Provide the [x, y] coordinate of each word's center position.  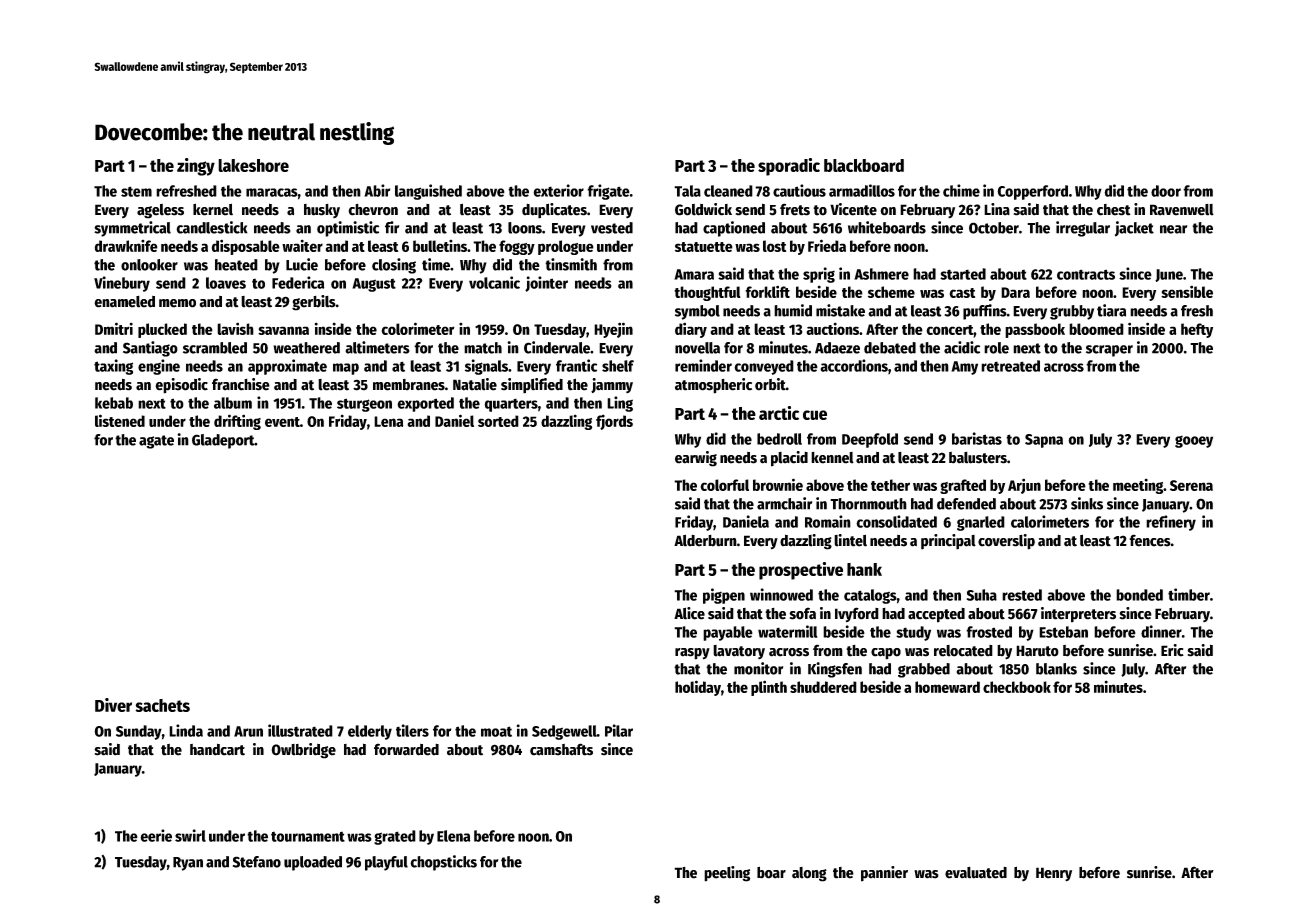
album [233, 403]
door [1166, 191]
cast [962, 293]
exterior [558, 190]
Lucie [302, 264]
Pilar [619, 730]
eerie [156, 835]
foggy [517, 247]
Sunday [139, 732]
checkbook [1017, 687]
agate [156, 442]
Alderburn [705, 540]
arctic [779, 413]
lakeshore [253, 165]
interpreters [1078, 615]
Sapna [1044, 441]
